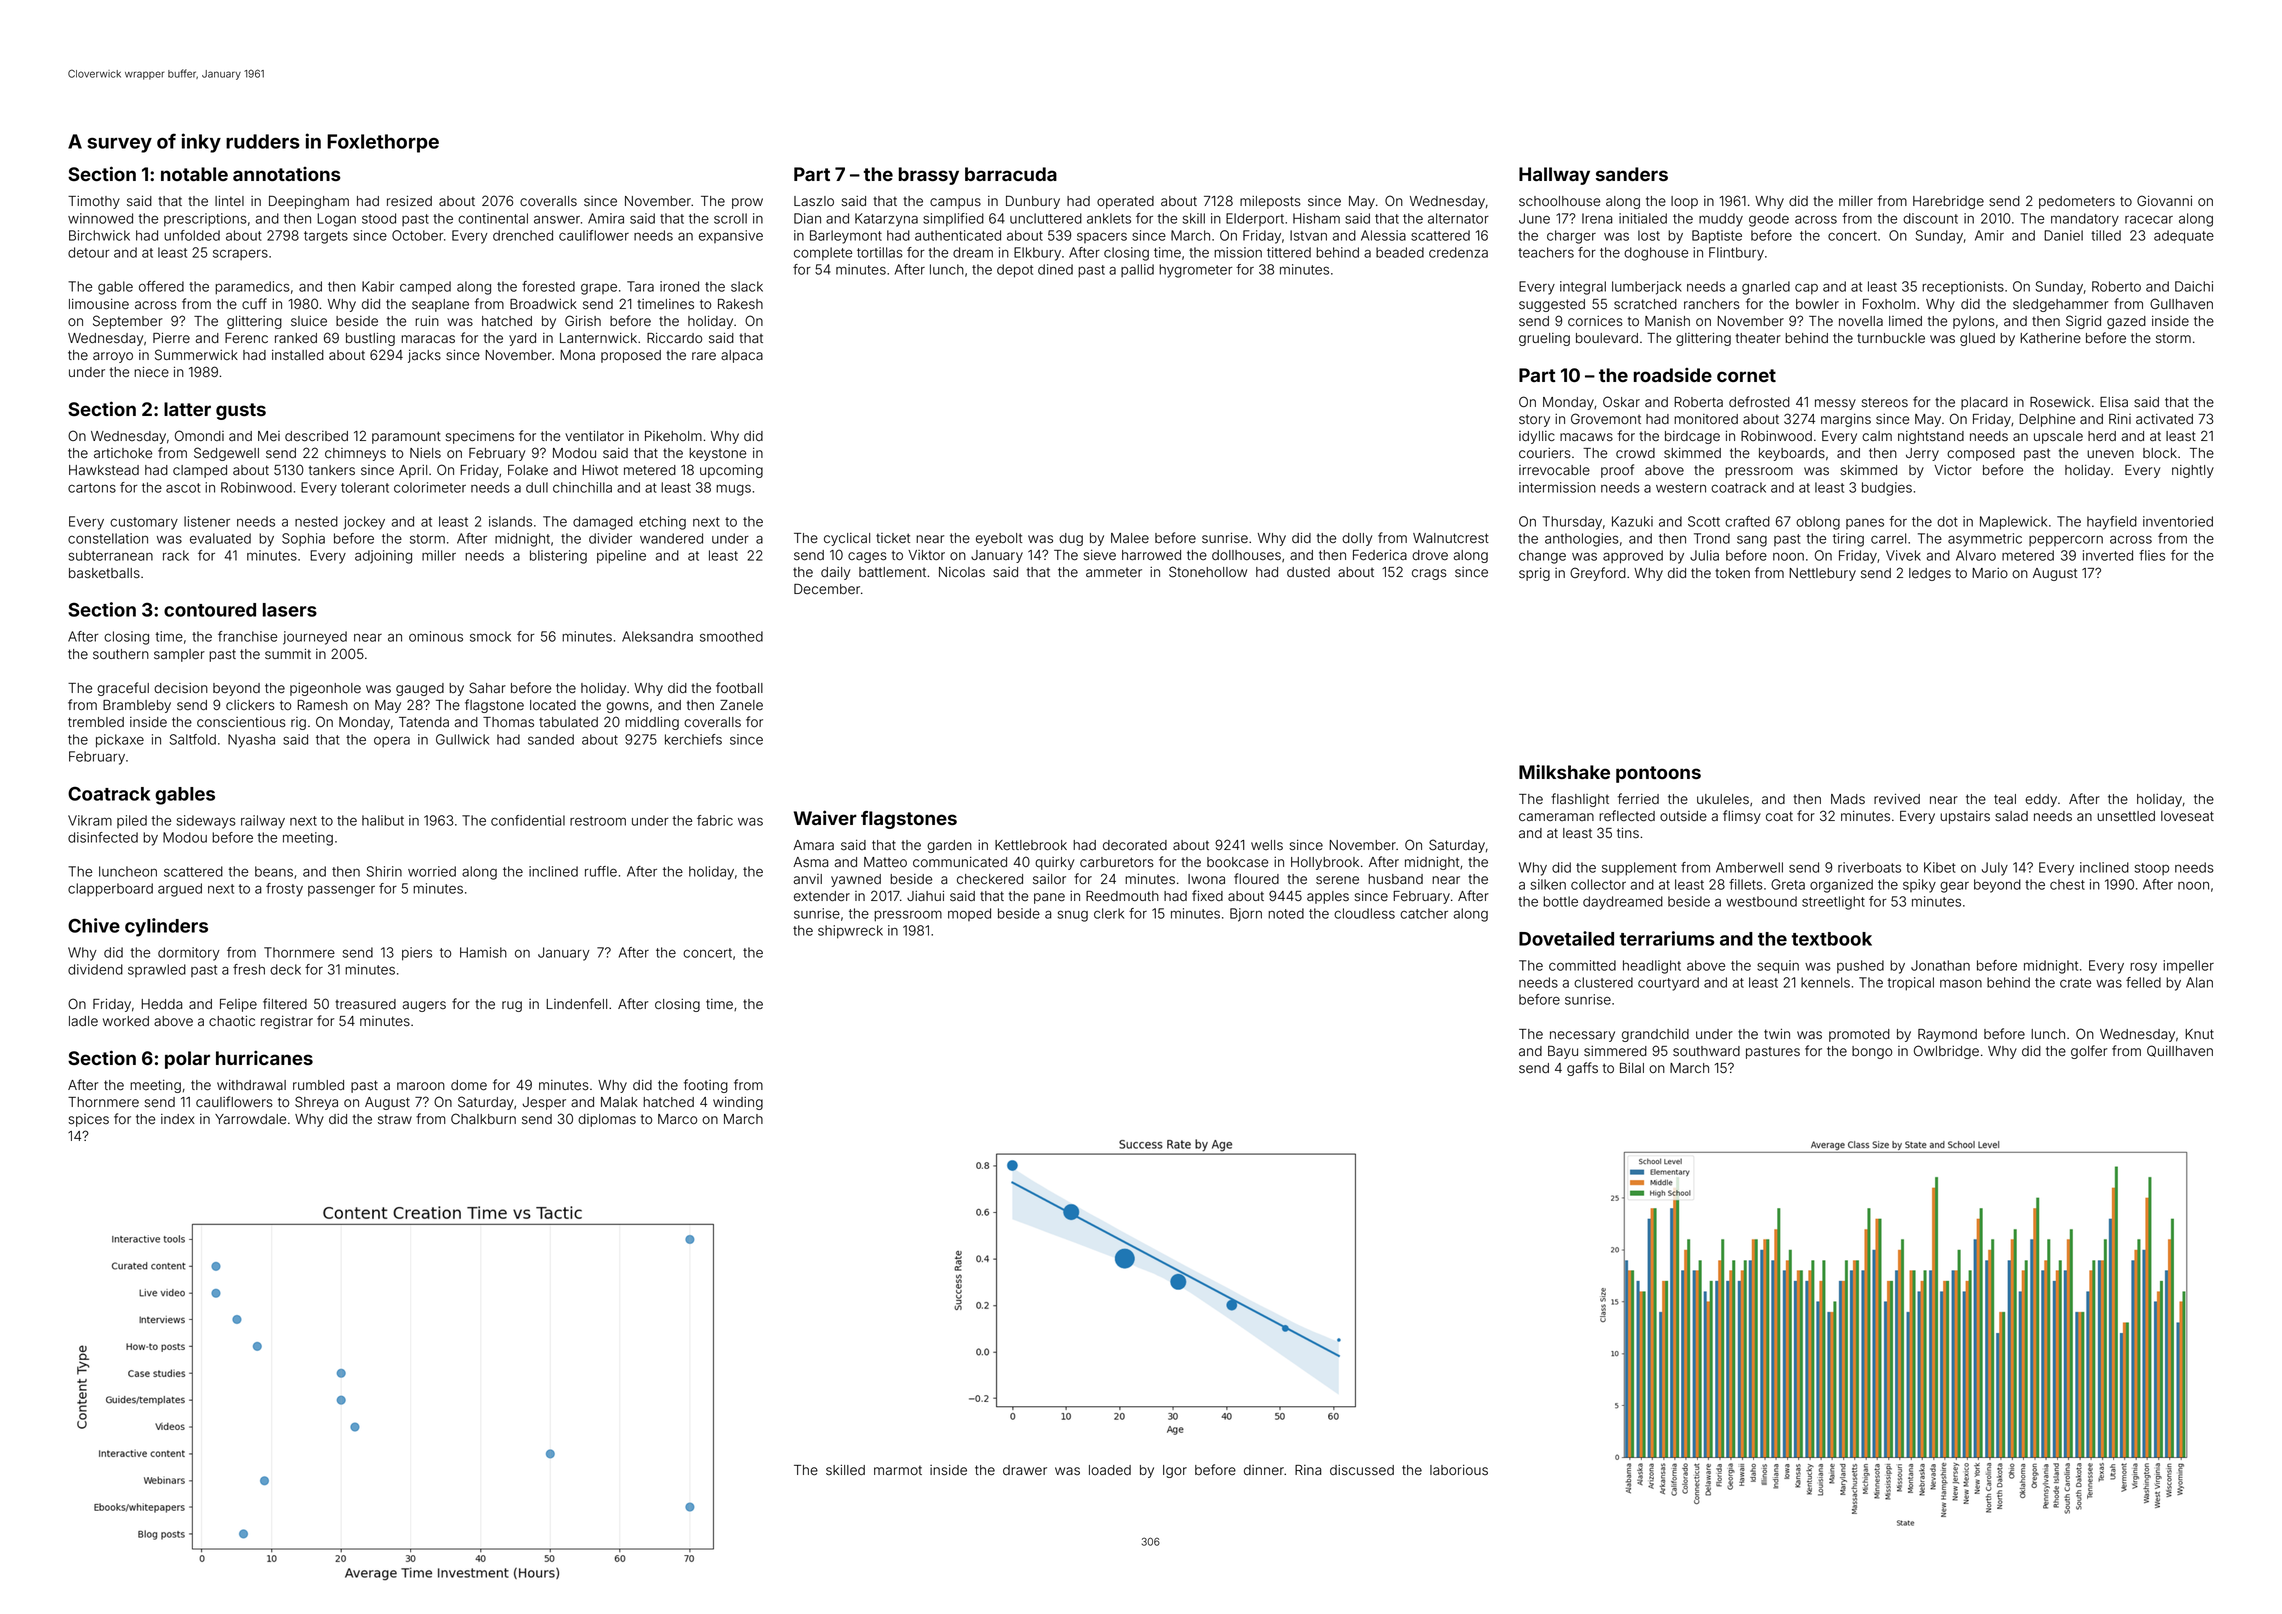 This screenshot has width=2282, height=1614. What do you see at coordinates (2089, 1052) in the screenshot?
I see `golfer` at bounding box center [2089, 1052].
